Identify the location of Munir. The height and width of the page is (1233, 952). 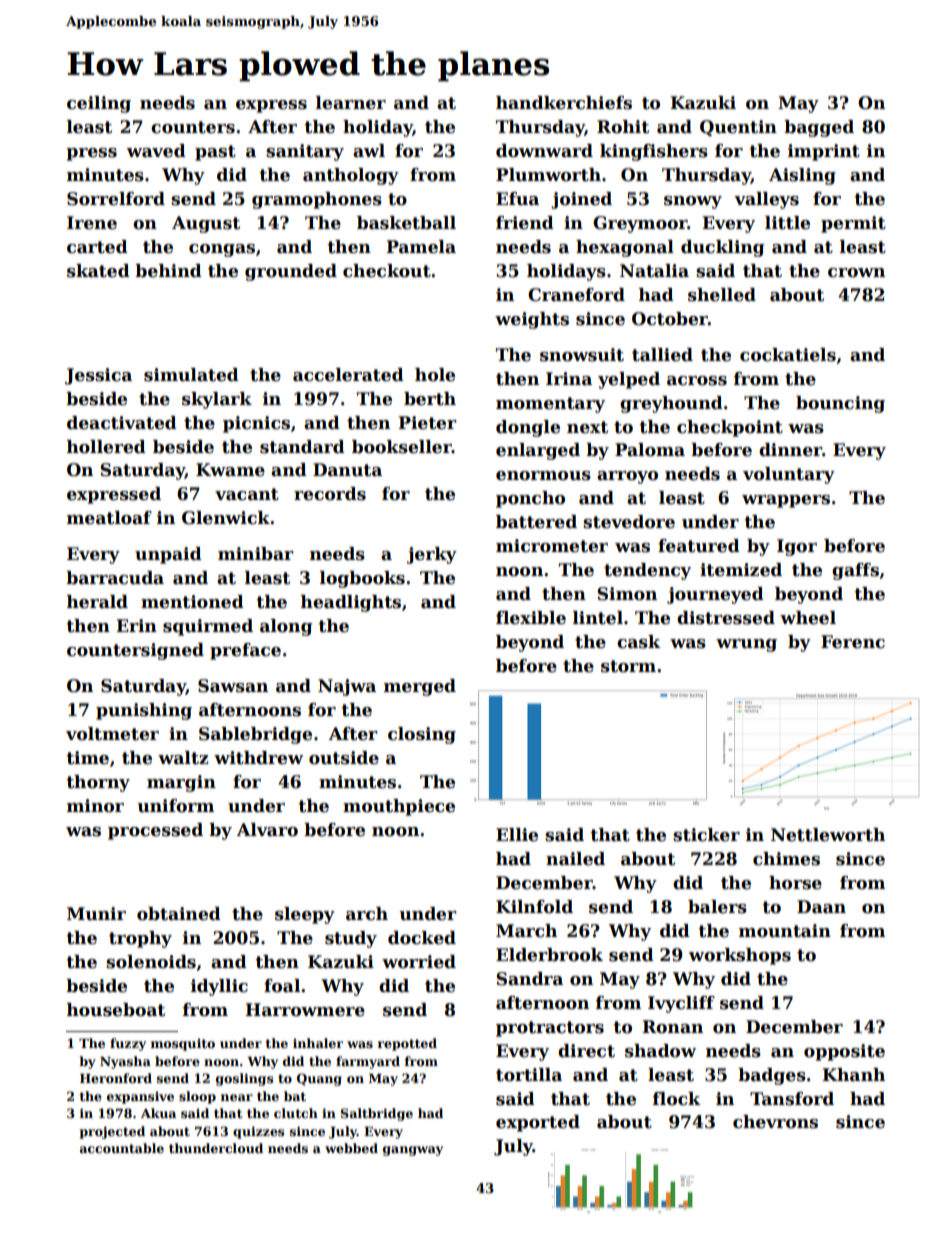
(96, 914).
